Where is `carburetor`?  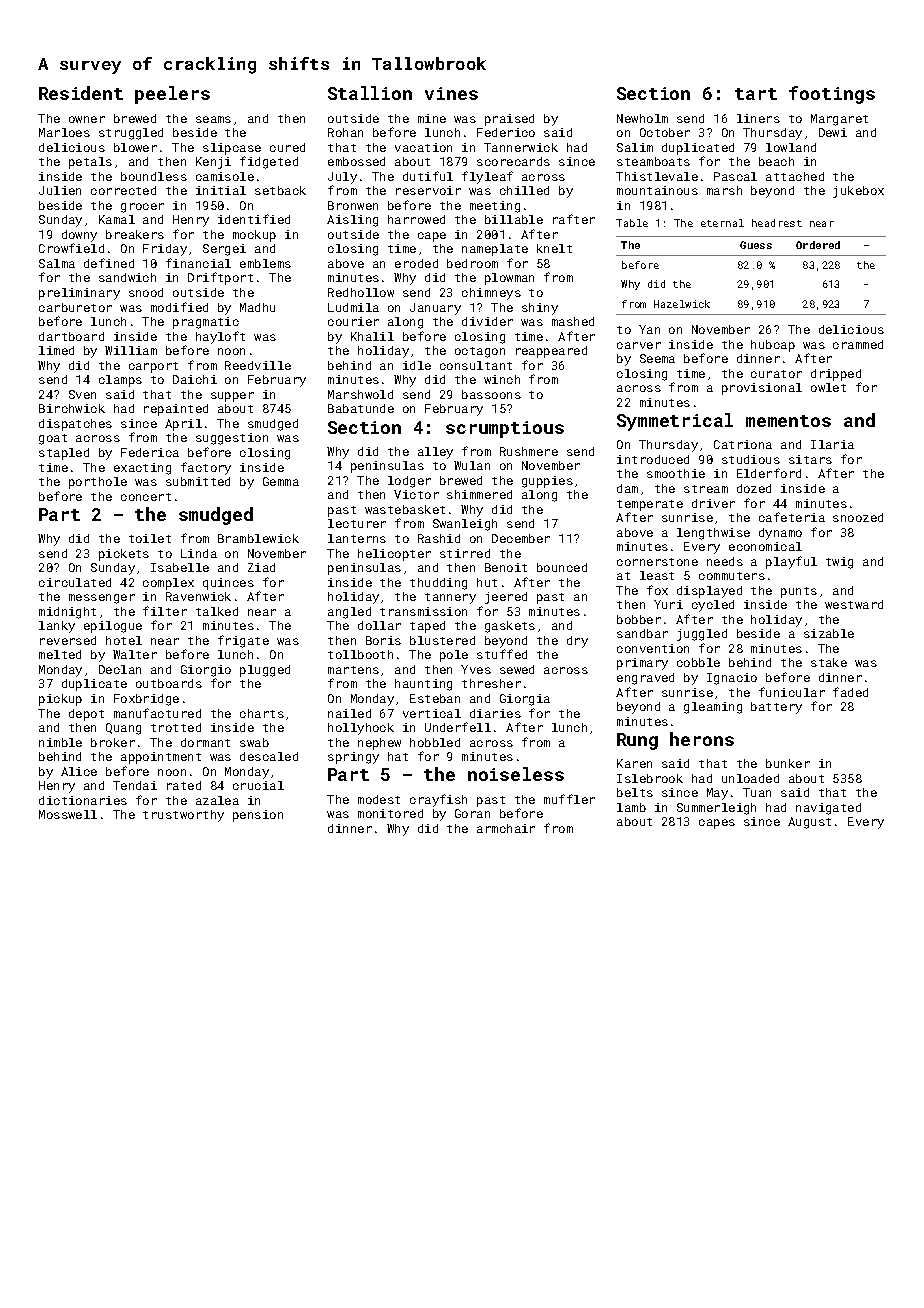
carburetor is located at coordinates (75, 307).
